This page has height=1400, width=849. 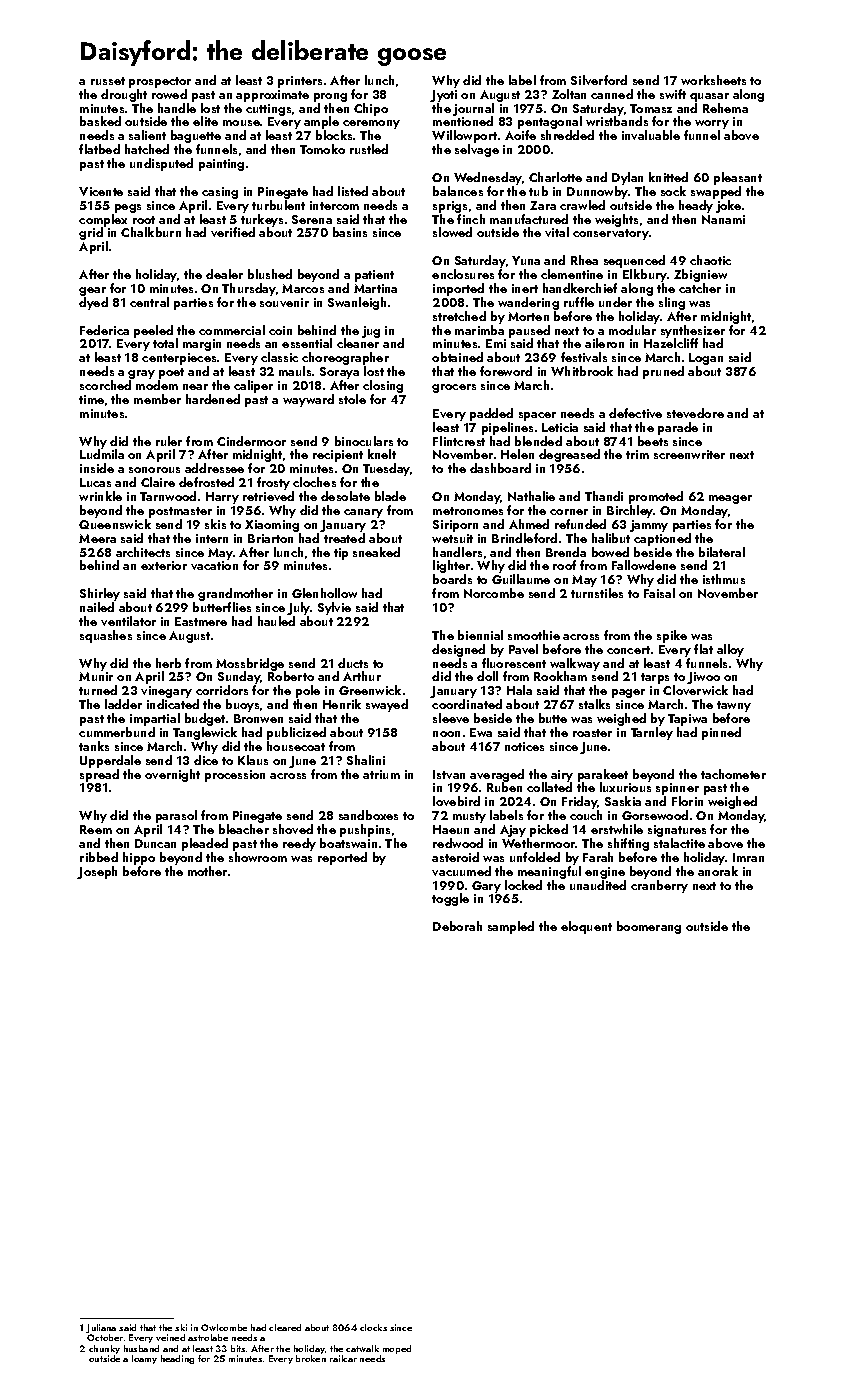 What do you see at coordinates (706, 359) in the page?
I see `Logan` at bounding box center [706, 359].
